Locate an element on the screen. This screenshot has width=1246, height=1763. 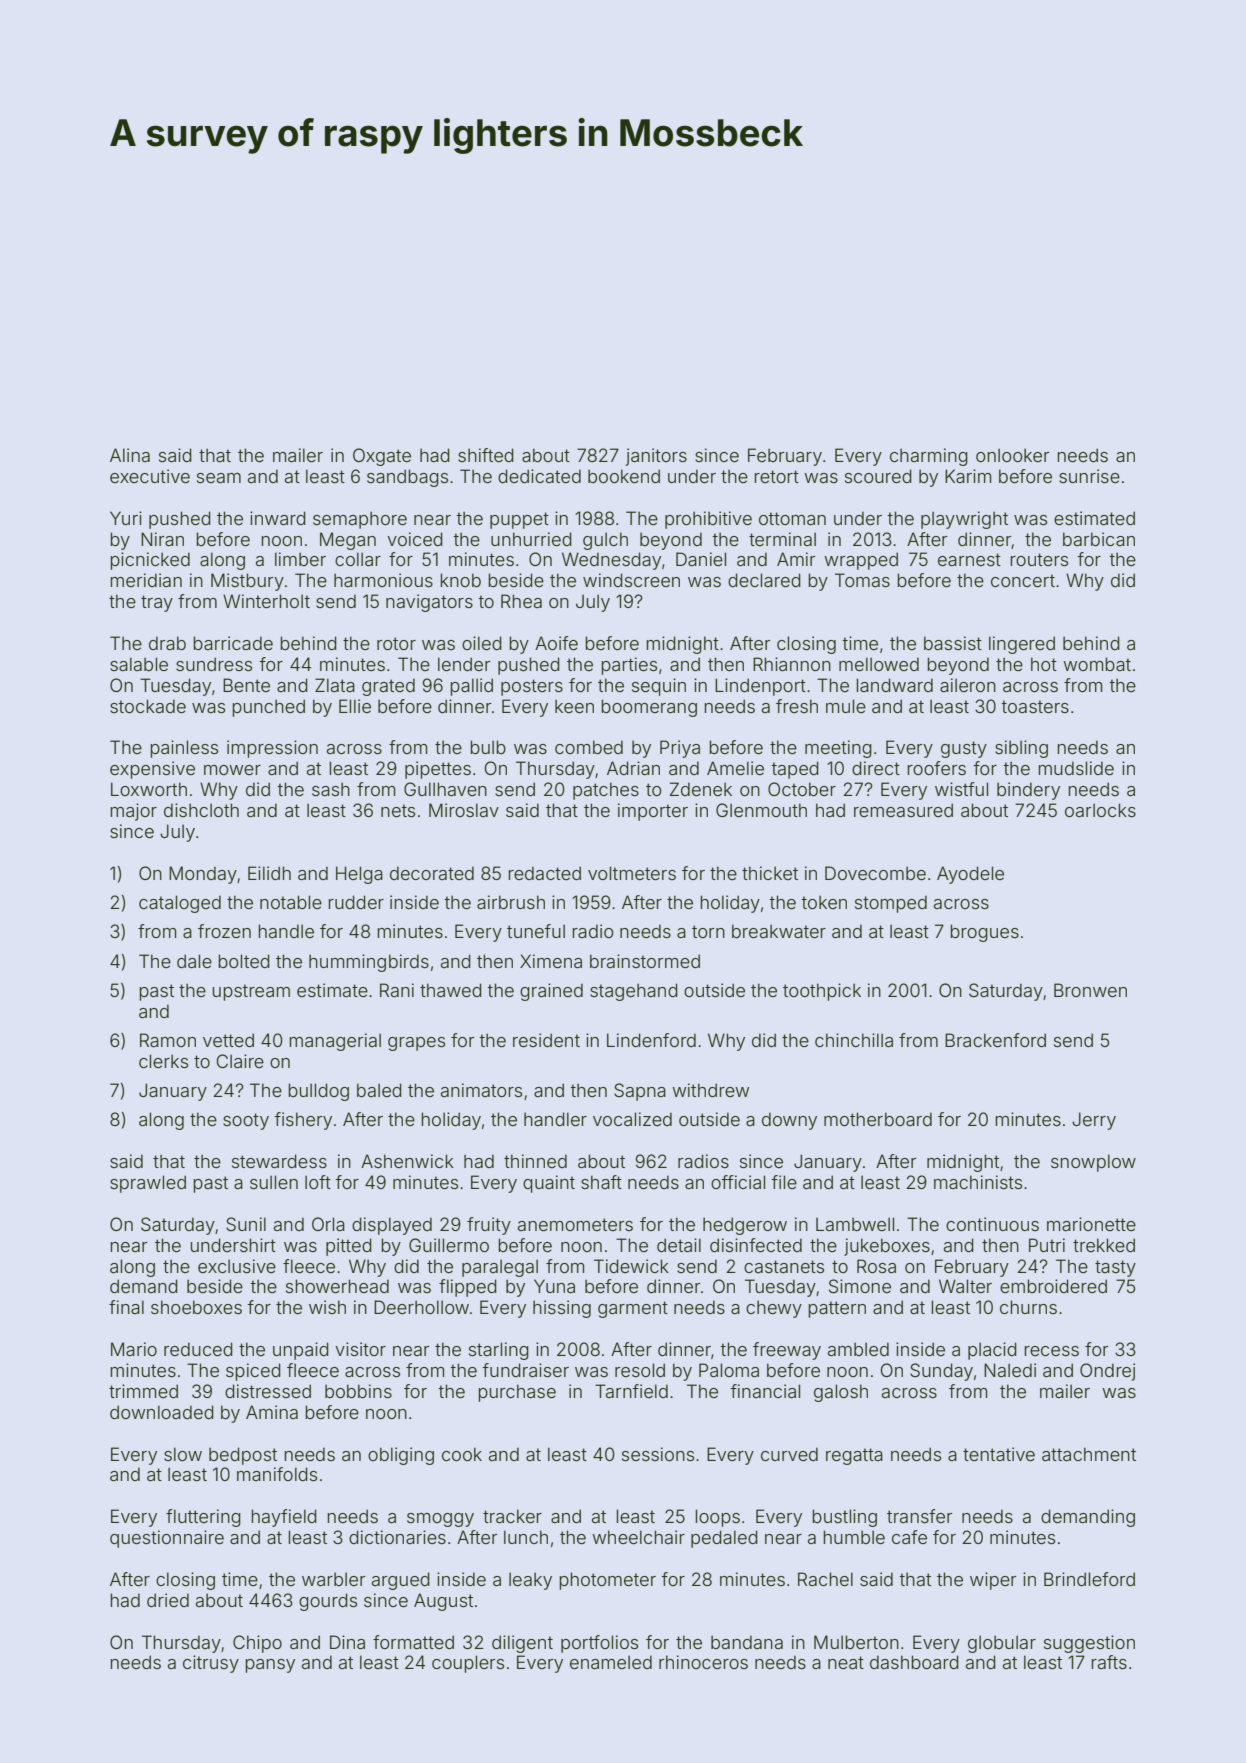
resold is located at coordinates (640, 1370).
